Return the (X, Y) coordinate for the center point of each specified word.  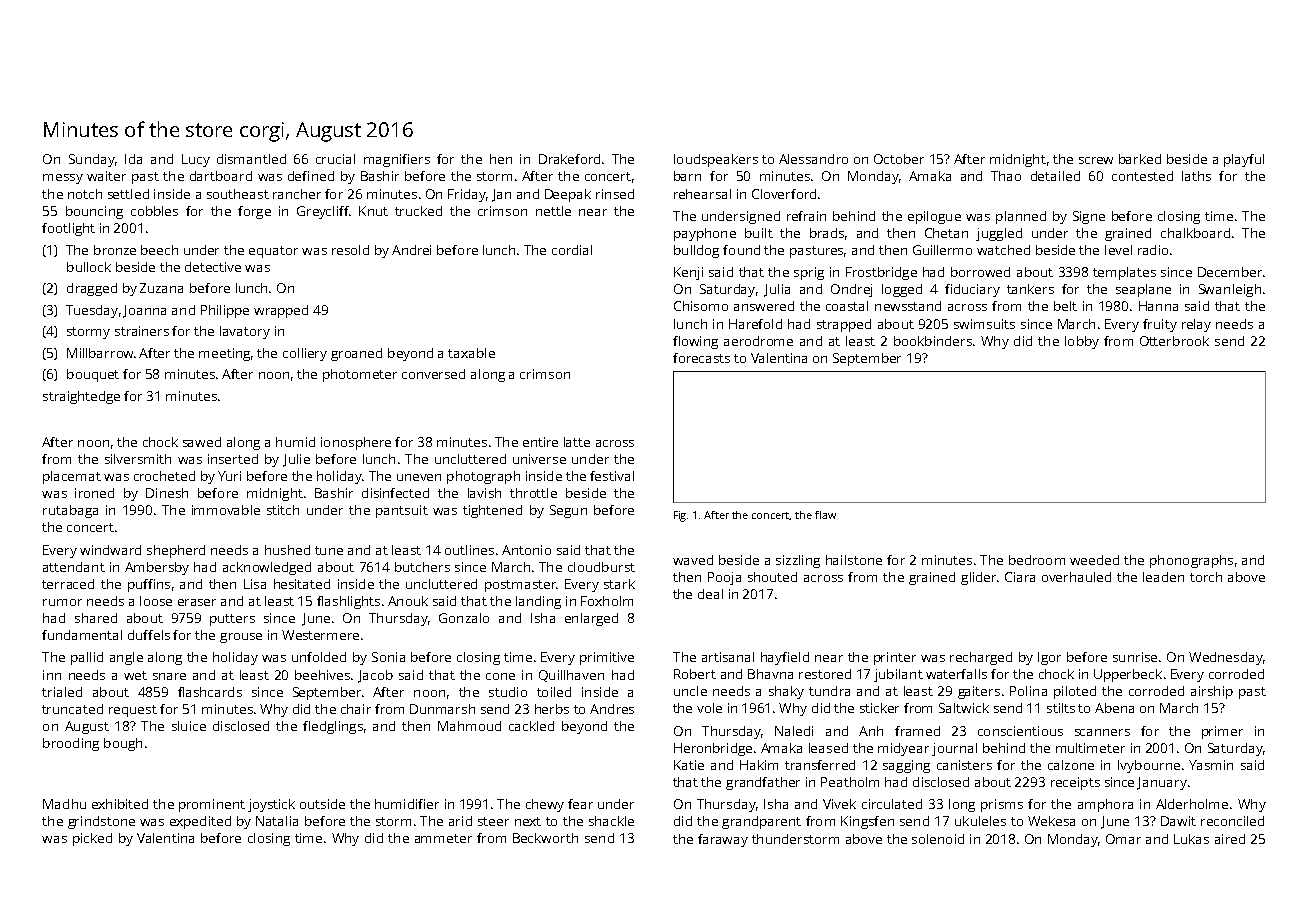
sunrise (1135, 657)
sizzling (798, 561)
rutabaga (70, 511)
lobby (1082, 342)
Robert (695, 674)
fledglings (333, 727)
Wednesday (1226, 658)
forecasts (701, 358)
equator (273, 252)
